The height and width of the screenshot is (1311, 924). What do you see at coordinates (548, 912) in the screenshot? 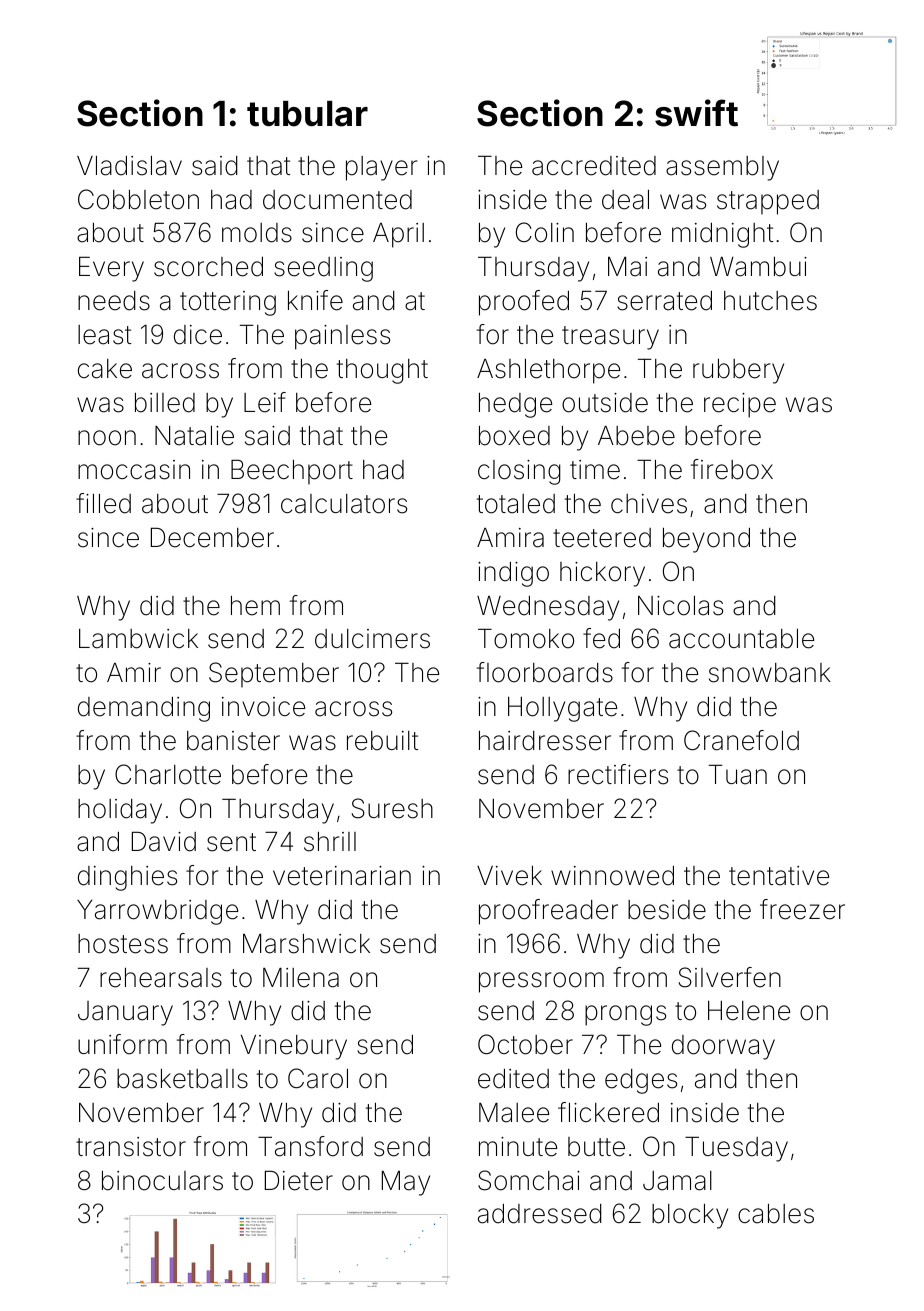
I see `proofreader` at bounding box center [548, 912].
